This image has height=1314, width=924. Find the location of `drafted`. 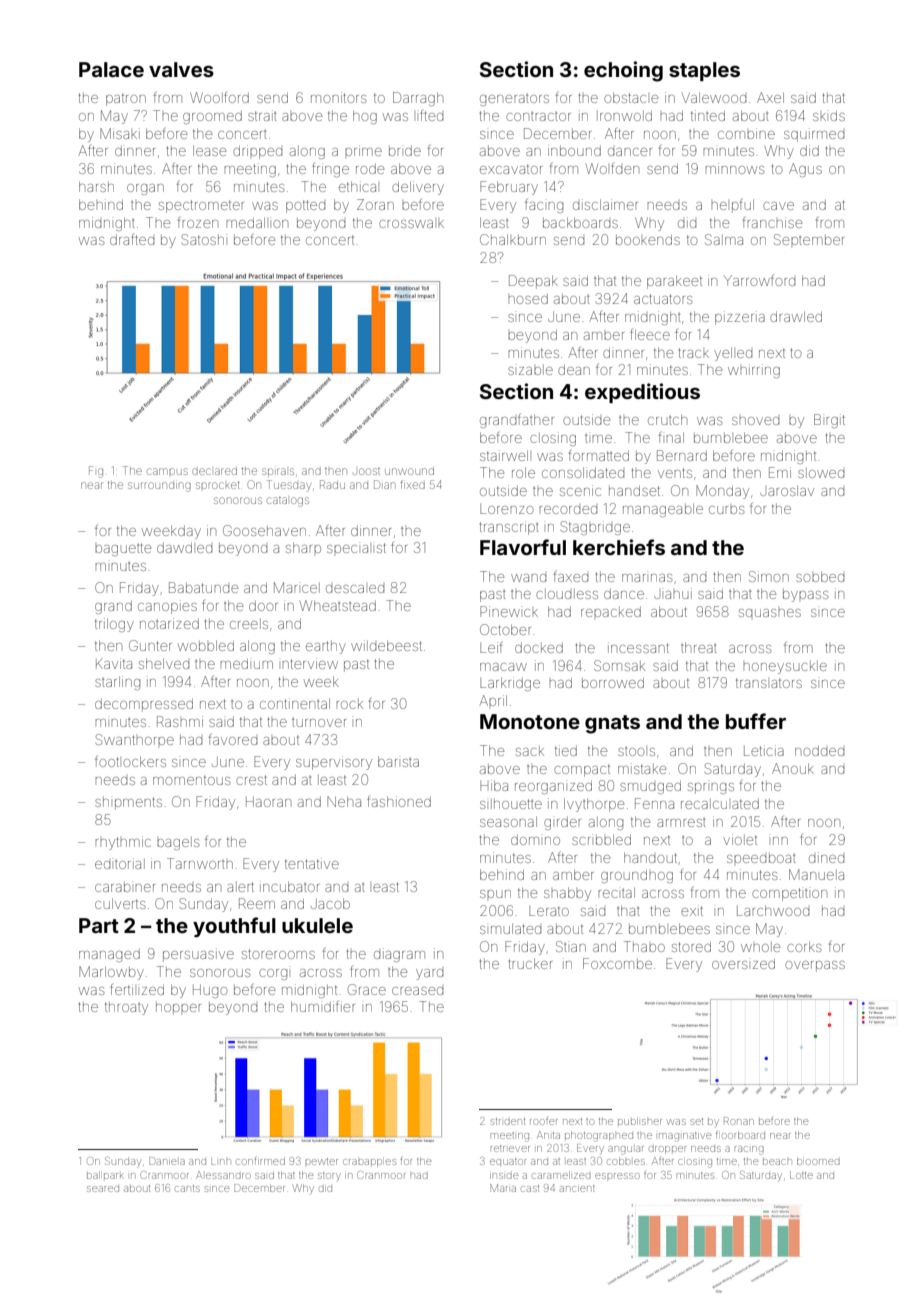

drafted is located at coordinates (132, 239).
